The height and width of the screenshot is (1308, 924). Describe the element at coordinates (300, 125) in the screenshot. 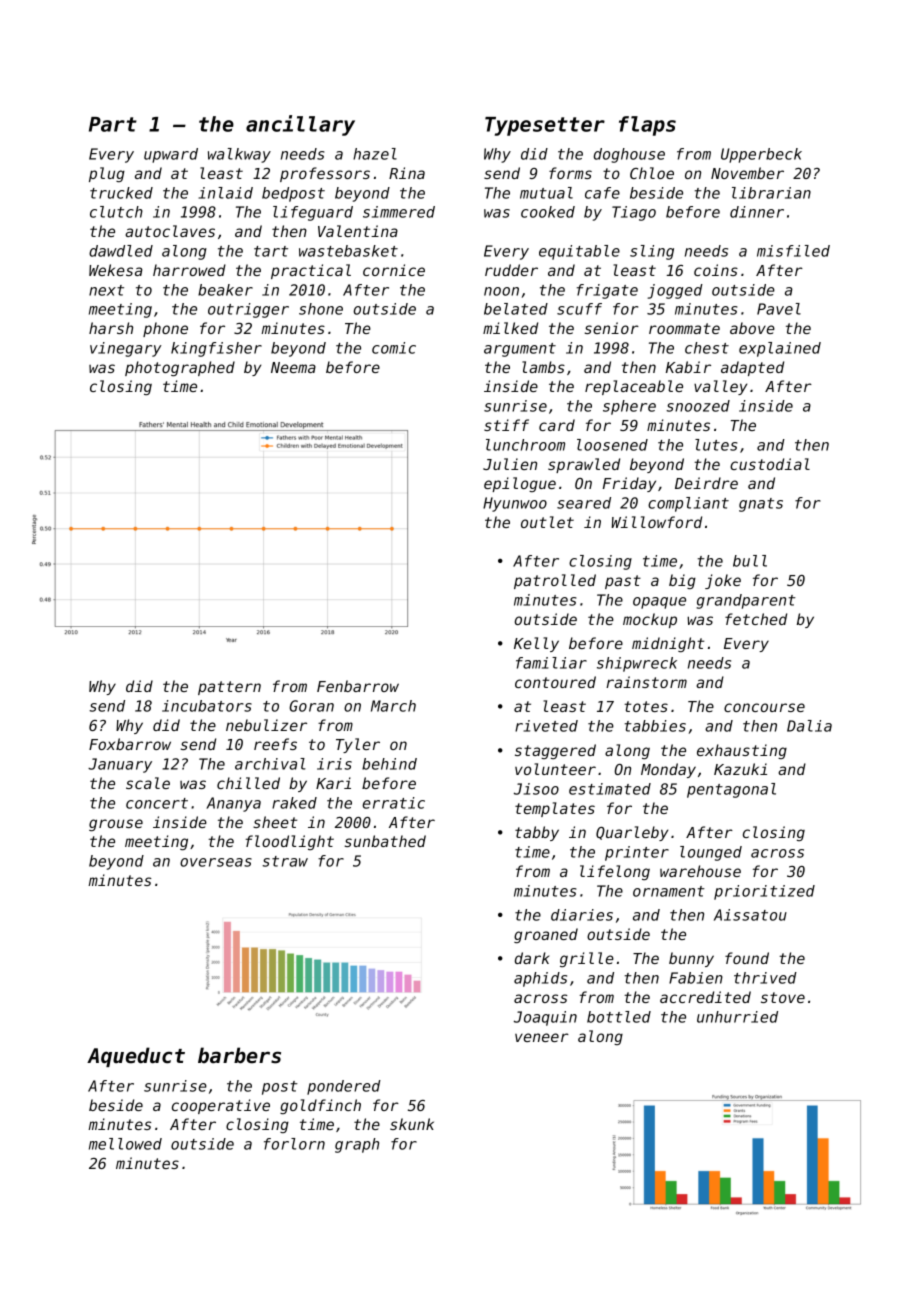

I see `ancillary` at that location.
